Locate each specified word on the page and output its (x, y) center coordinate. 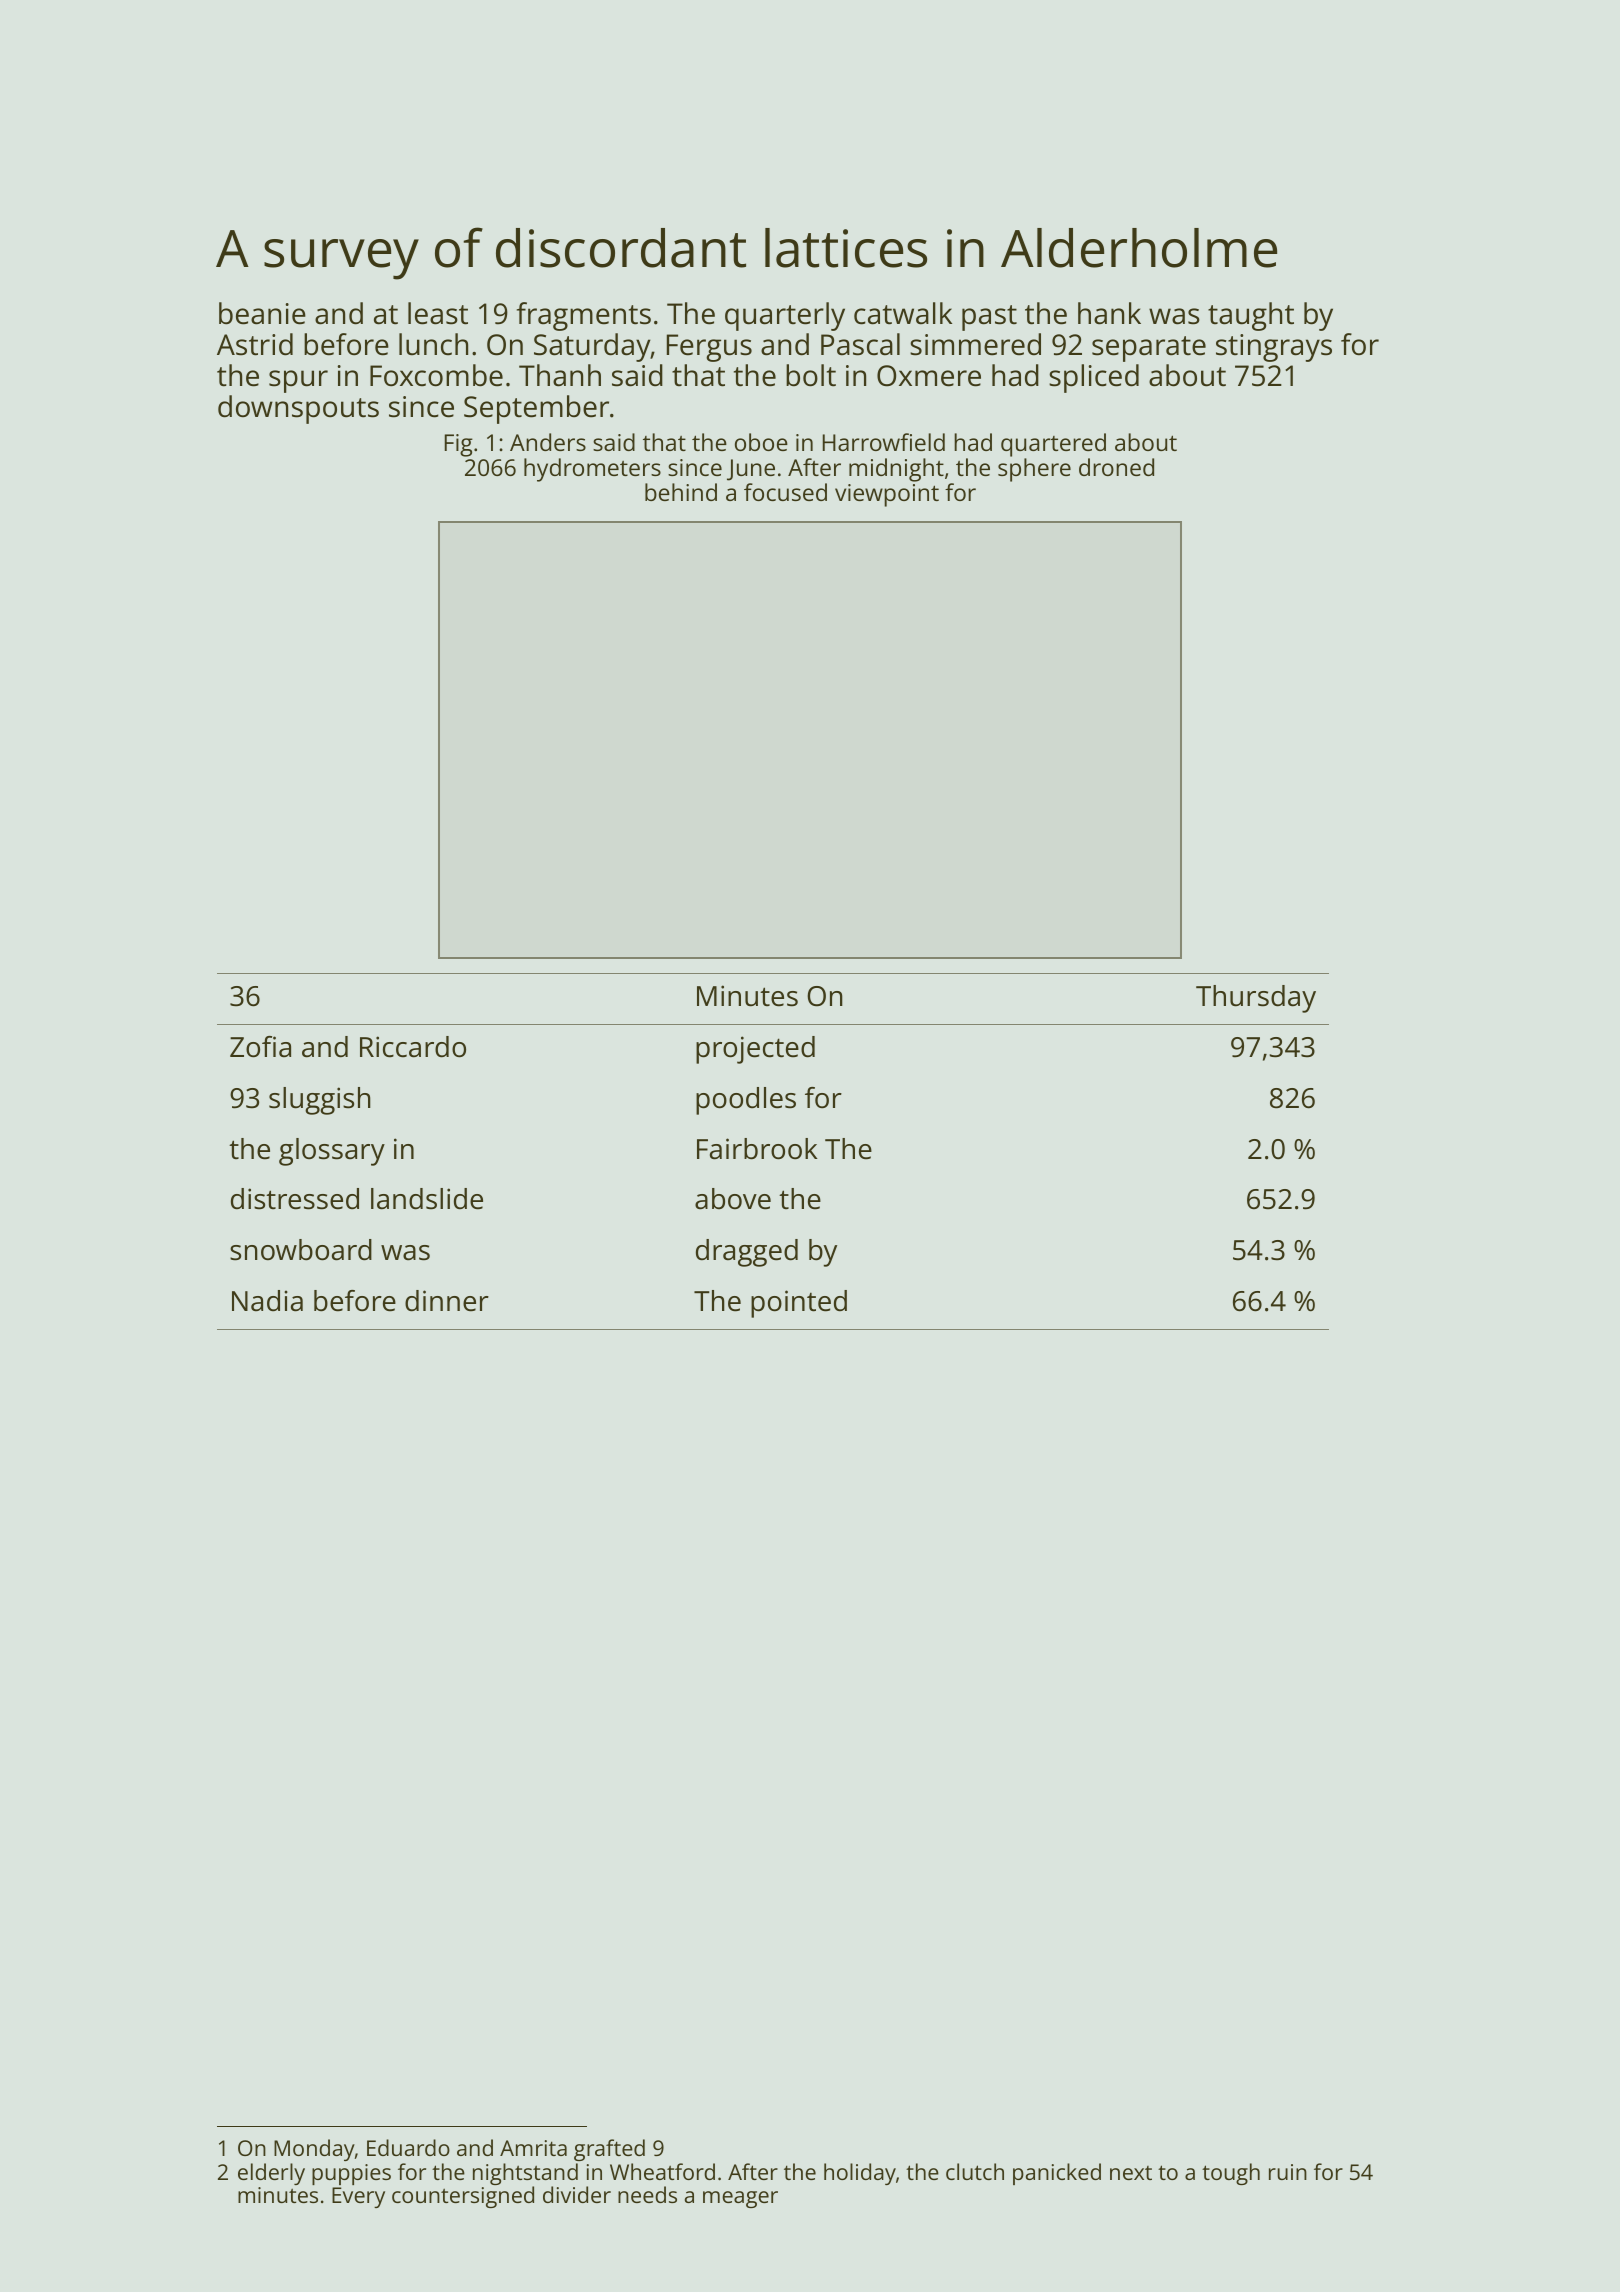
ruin (1288, 2172)
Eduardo (408, 2147)
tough (1231, 2174)
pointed (799, 1304)
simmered (975, 344)
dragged (747, 1253)
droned (1116, 467)
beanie (262, 313)
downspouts (298, 409)
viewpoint (887, 495)
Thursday (1256, 999)
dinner (447, 1301)
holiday (860, 2174)
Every (358, 2197)
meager (740, 2199)
